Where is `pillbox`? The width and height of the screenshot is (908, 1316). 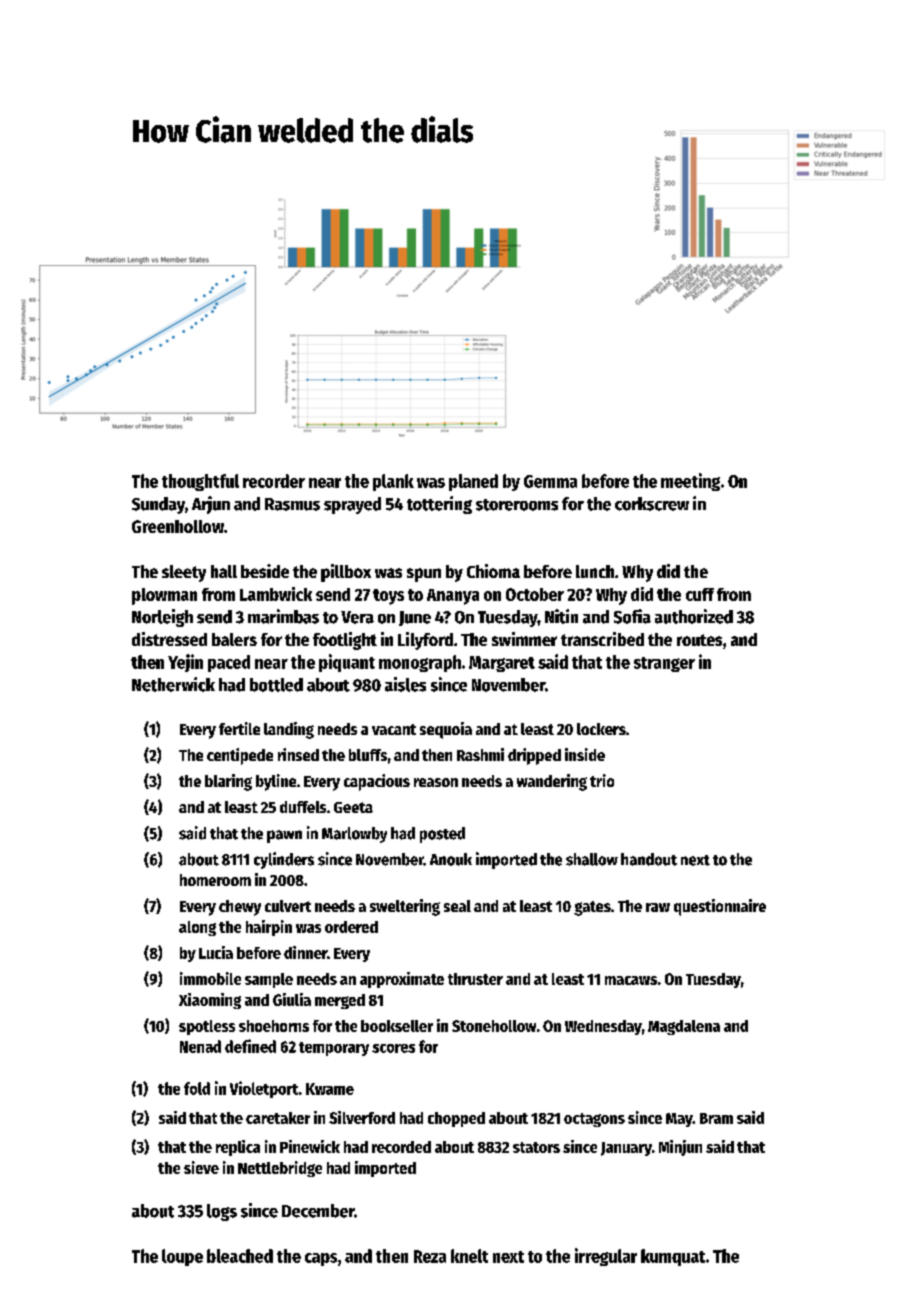
pillbox is located at coordinates (346, 573).
